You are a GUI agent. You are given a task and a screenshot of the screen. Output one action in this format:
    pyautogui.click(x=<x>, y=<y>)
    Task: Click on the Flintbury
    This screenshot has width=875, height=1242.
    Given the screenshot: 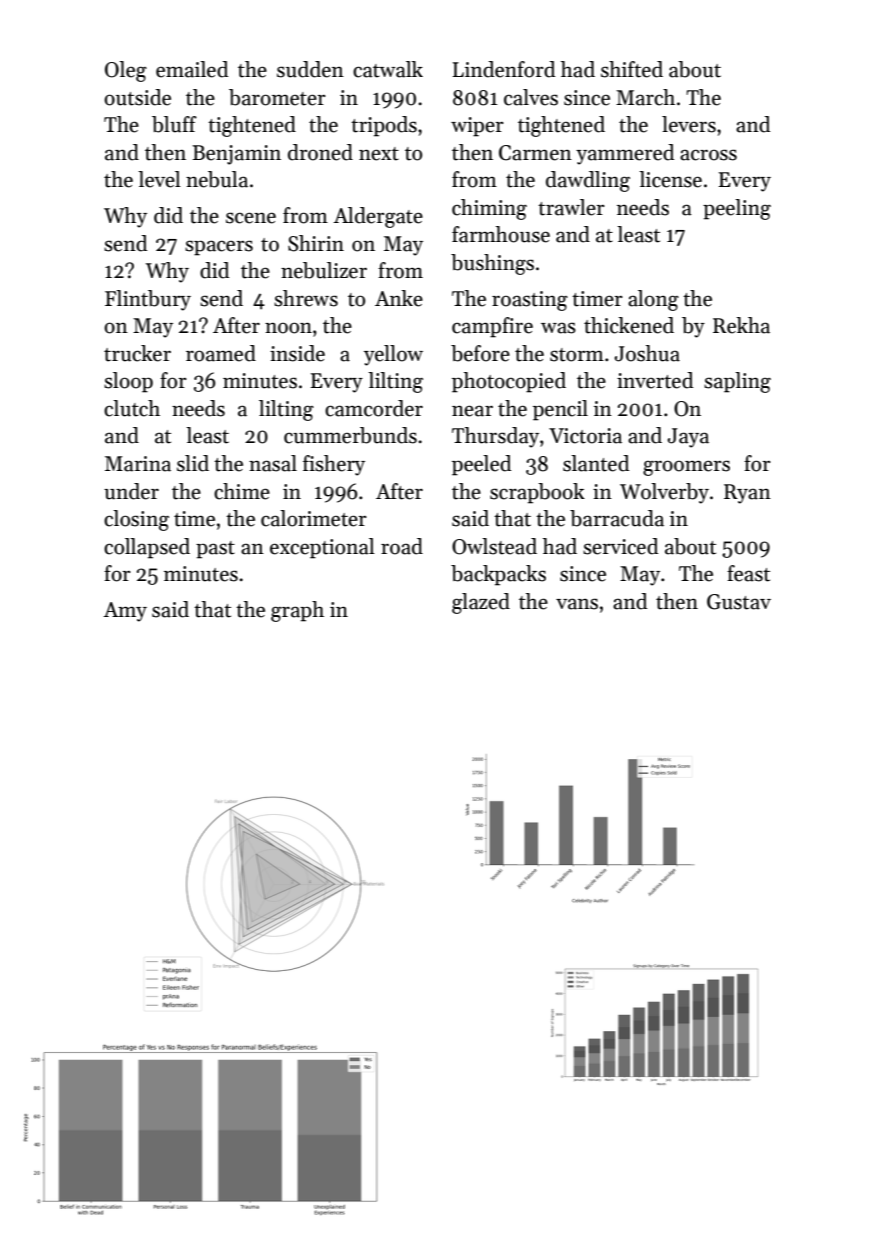 What is the action you would take?
    pyautogui.click(x=148, y=300)
